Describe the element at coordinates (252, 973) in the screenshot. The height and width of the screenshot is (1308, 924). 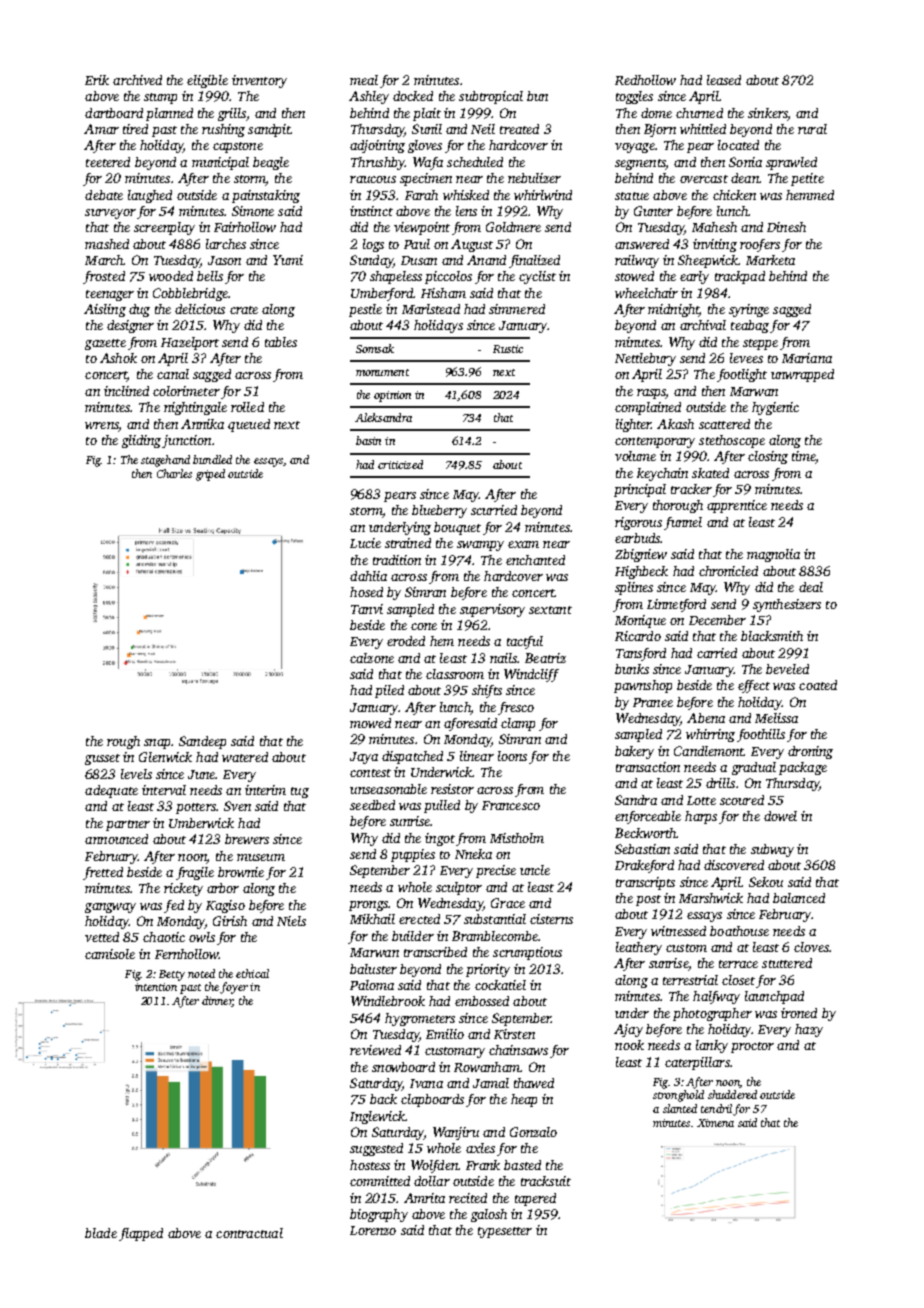
I see `ethical` at that location.
